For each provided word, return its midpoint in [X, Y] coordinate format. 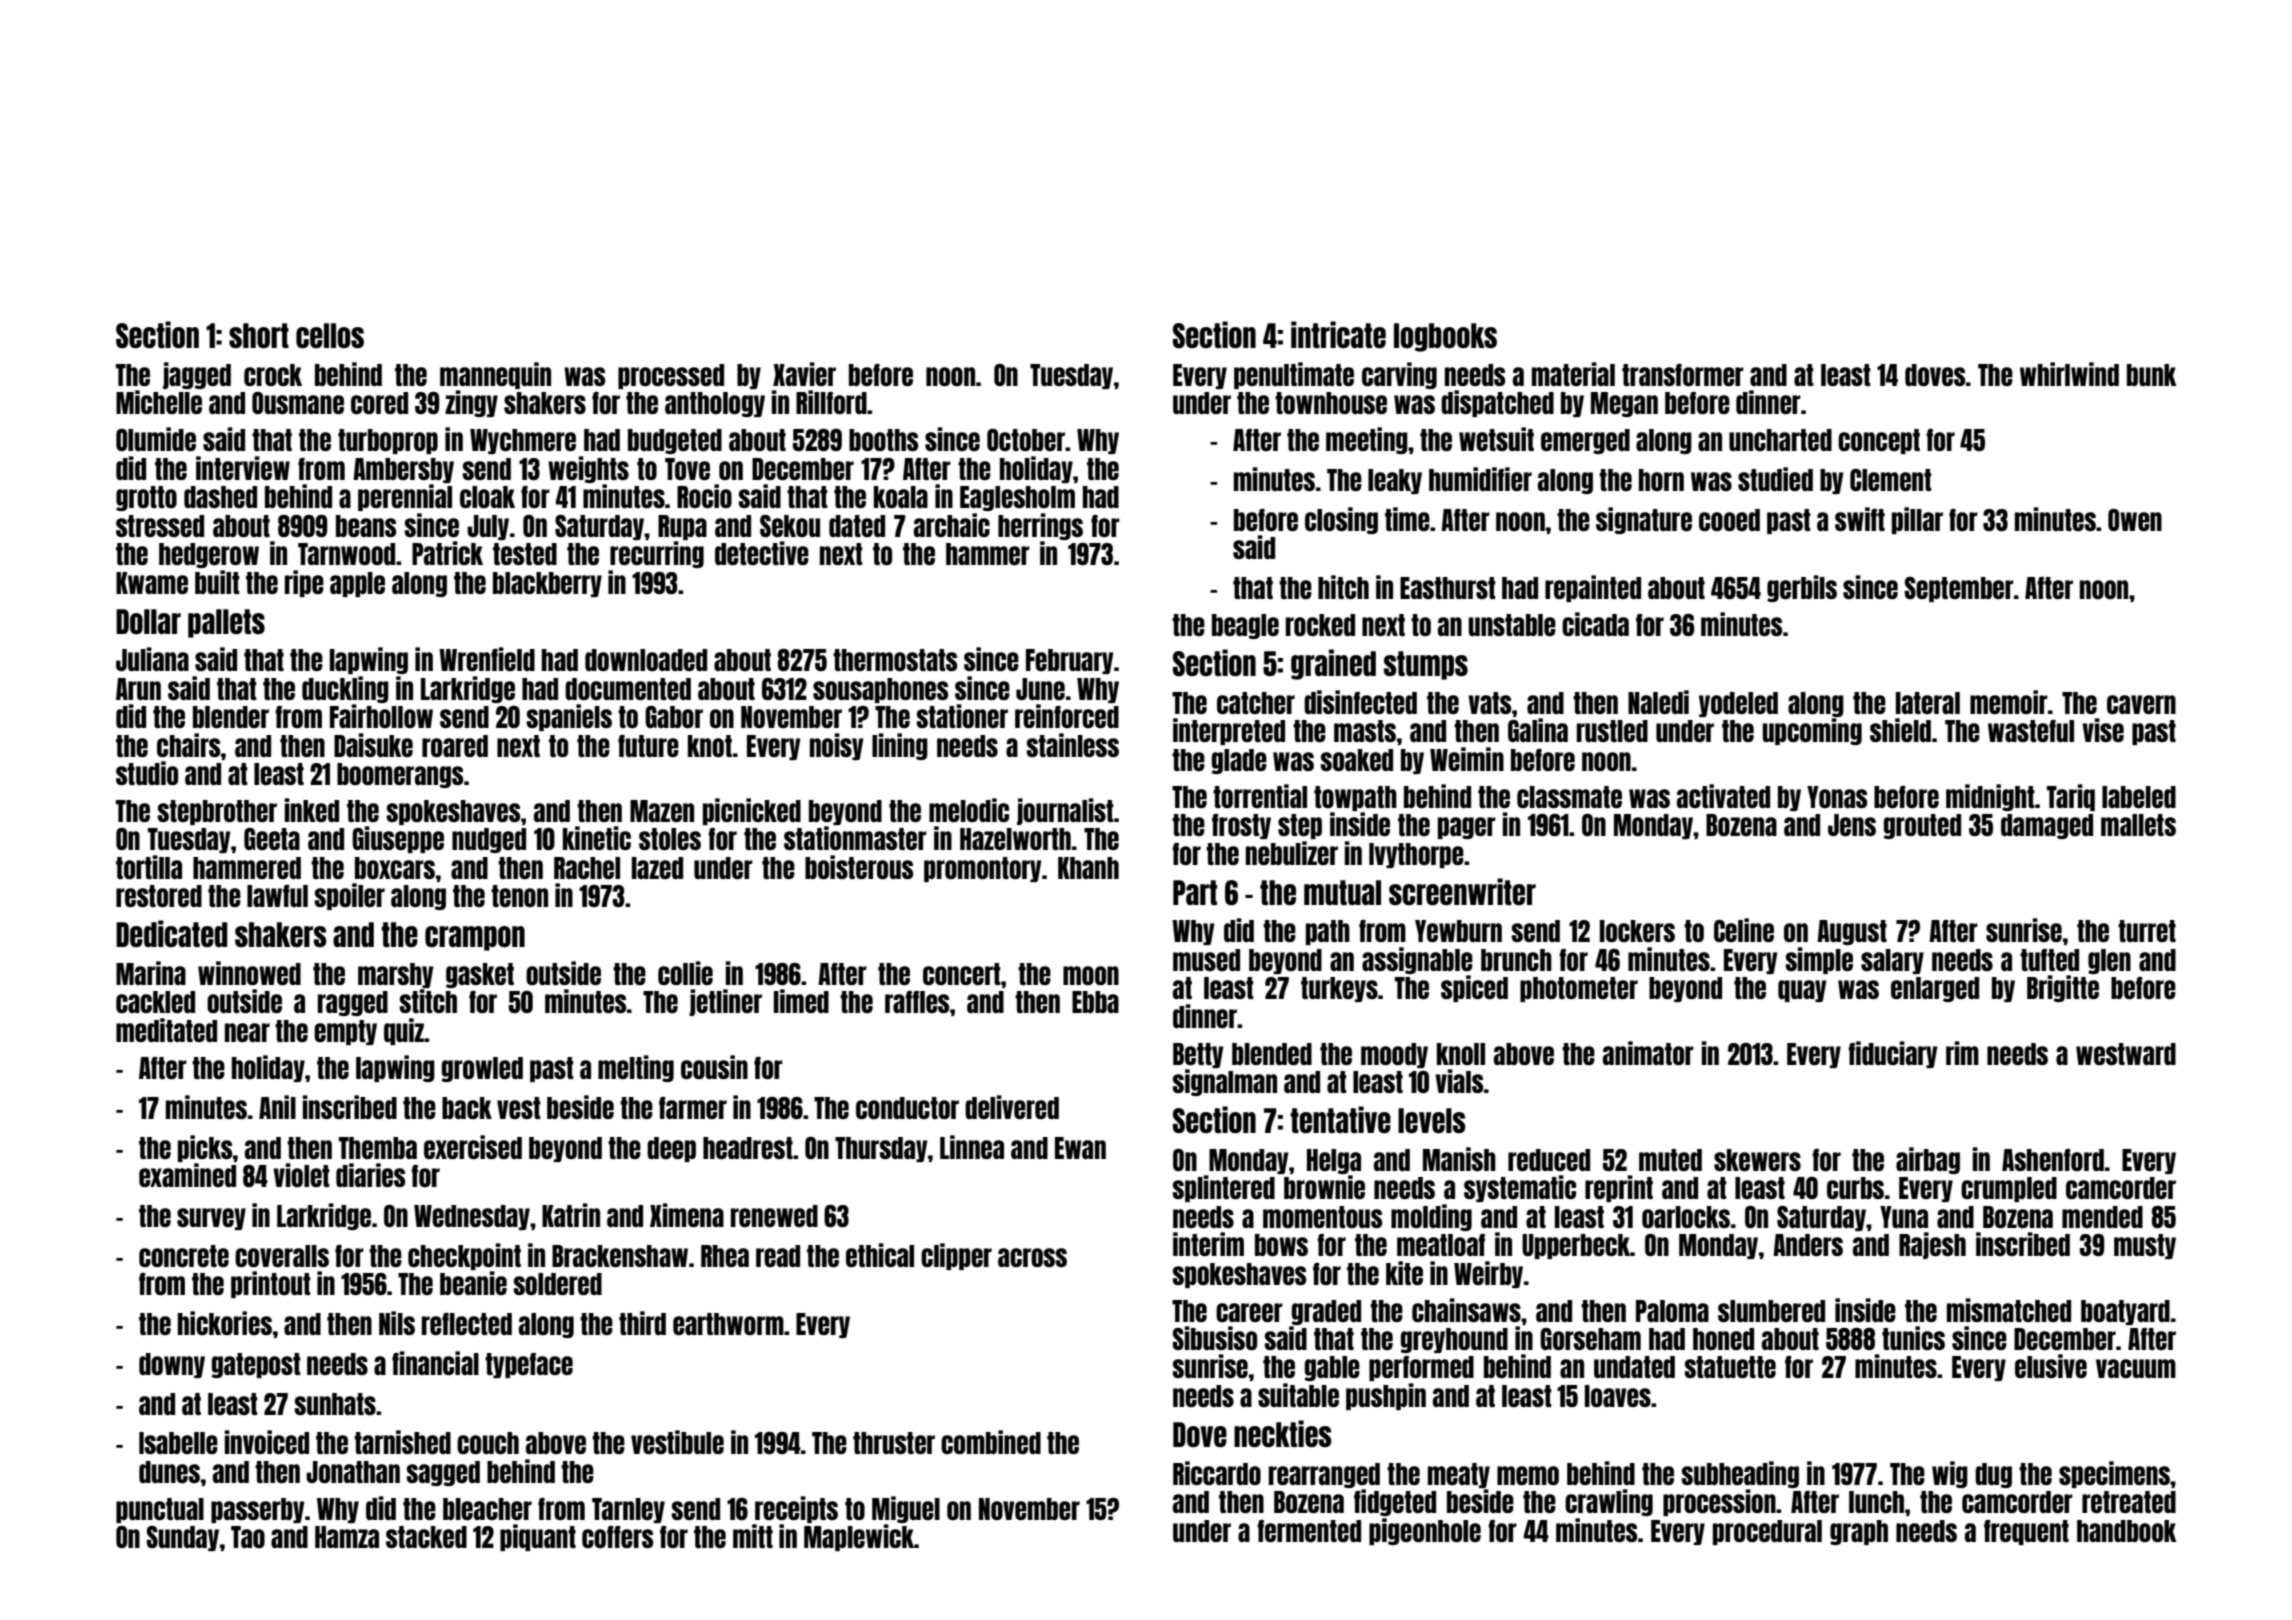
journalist [1065, 811]
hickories [225, 1323]
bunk [2152, 375]
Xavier [804, 374]
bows [1281, 1245]
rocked [1320, 625]
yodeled [1738, 704]
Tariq [2071, 797]
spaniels [569, 717]
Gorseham [1590, 1339]
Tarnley [628, 1510]
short [259, 335]
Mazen [662, 811]
